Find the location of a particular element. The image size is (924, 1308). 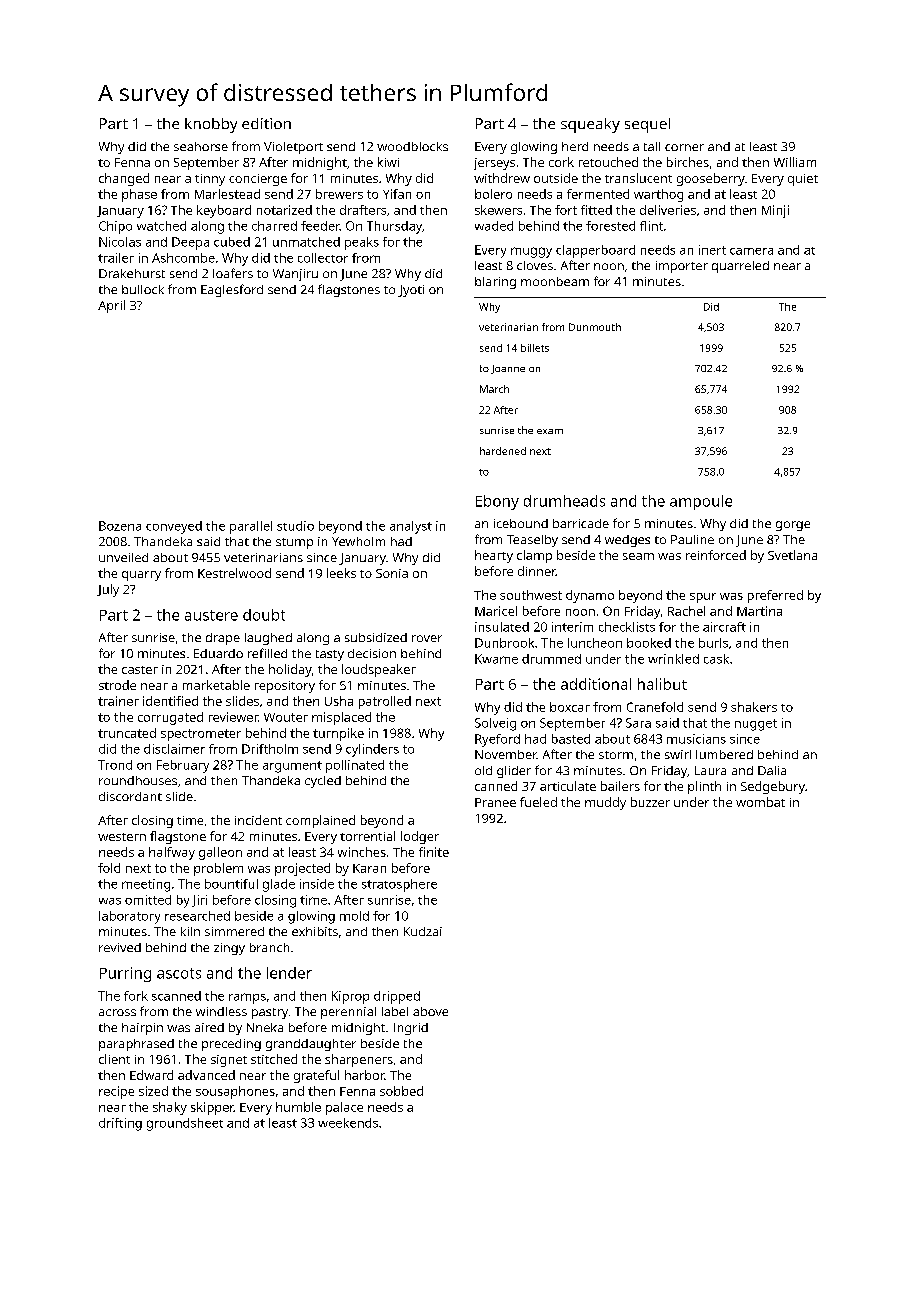

Pranee is located at coordinates (495, 802).
